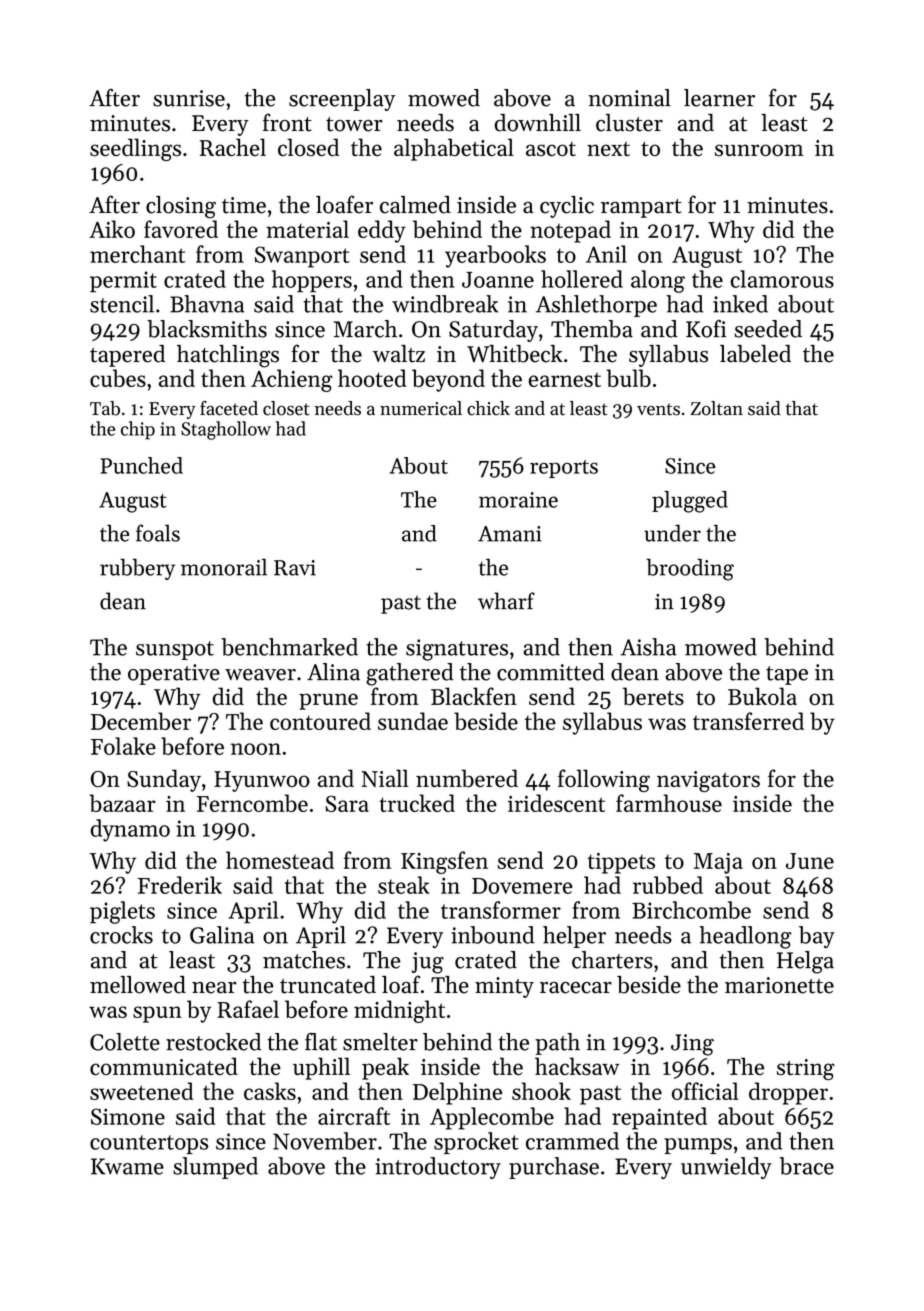  Describe the element at coordinates (404, 885) in the page. I see `steak` at that location.
